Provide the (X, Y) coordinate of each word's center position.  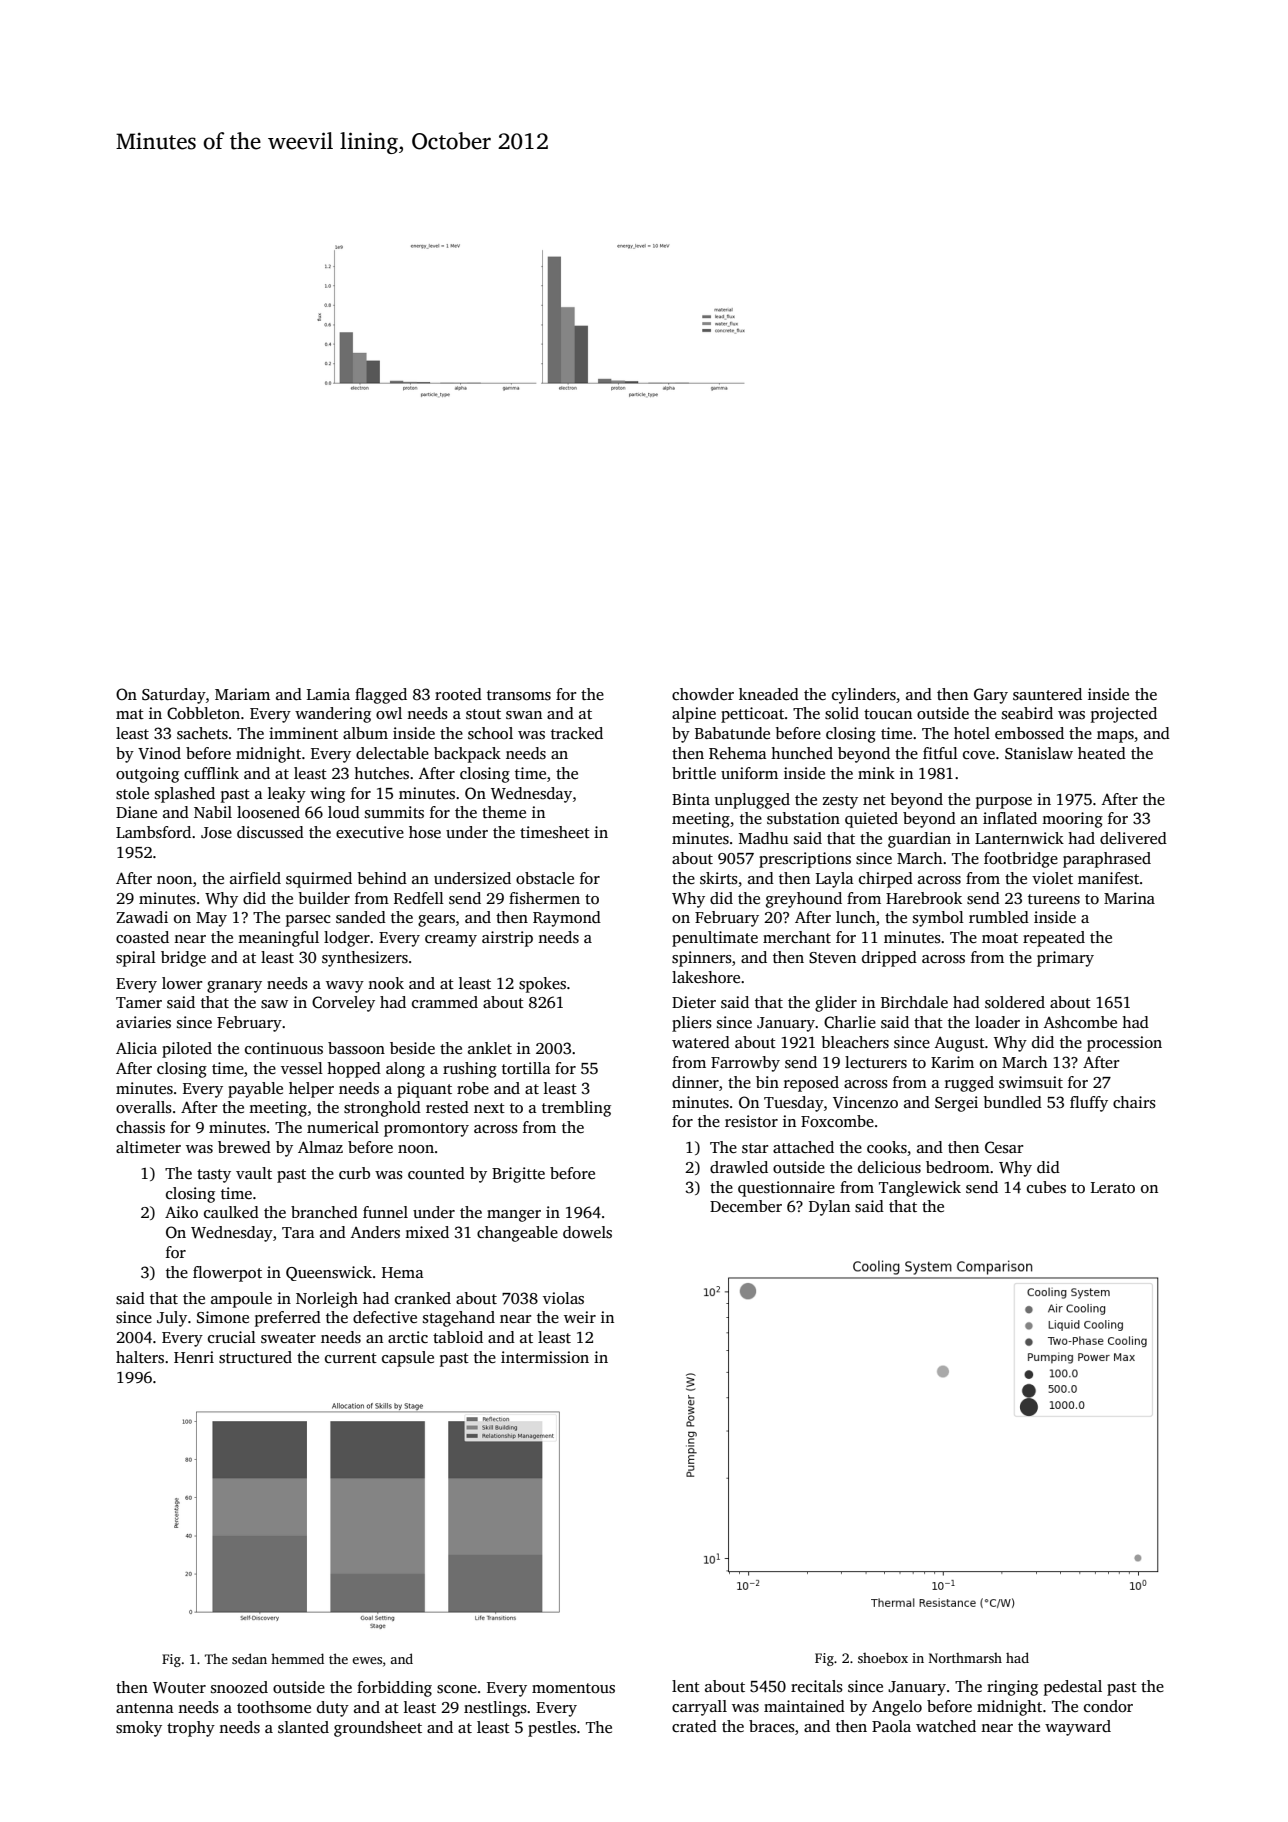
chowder (703, 694)
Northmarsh (965, 1658)
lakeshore (706, 977)
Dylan (829, 1208)
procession (1124, 1044)
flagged (381, 696)
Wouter (179, 1687)
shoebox (883, 1657)
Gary (991, 696)
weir (580, 1317)
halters (140, 1357)
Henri (194, 1357)
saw (274, 1004)
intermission (545, 1357)
